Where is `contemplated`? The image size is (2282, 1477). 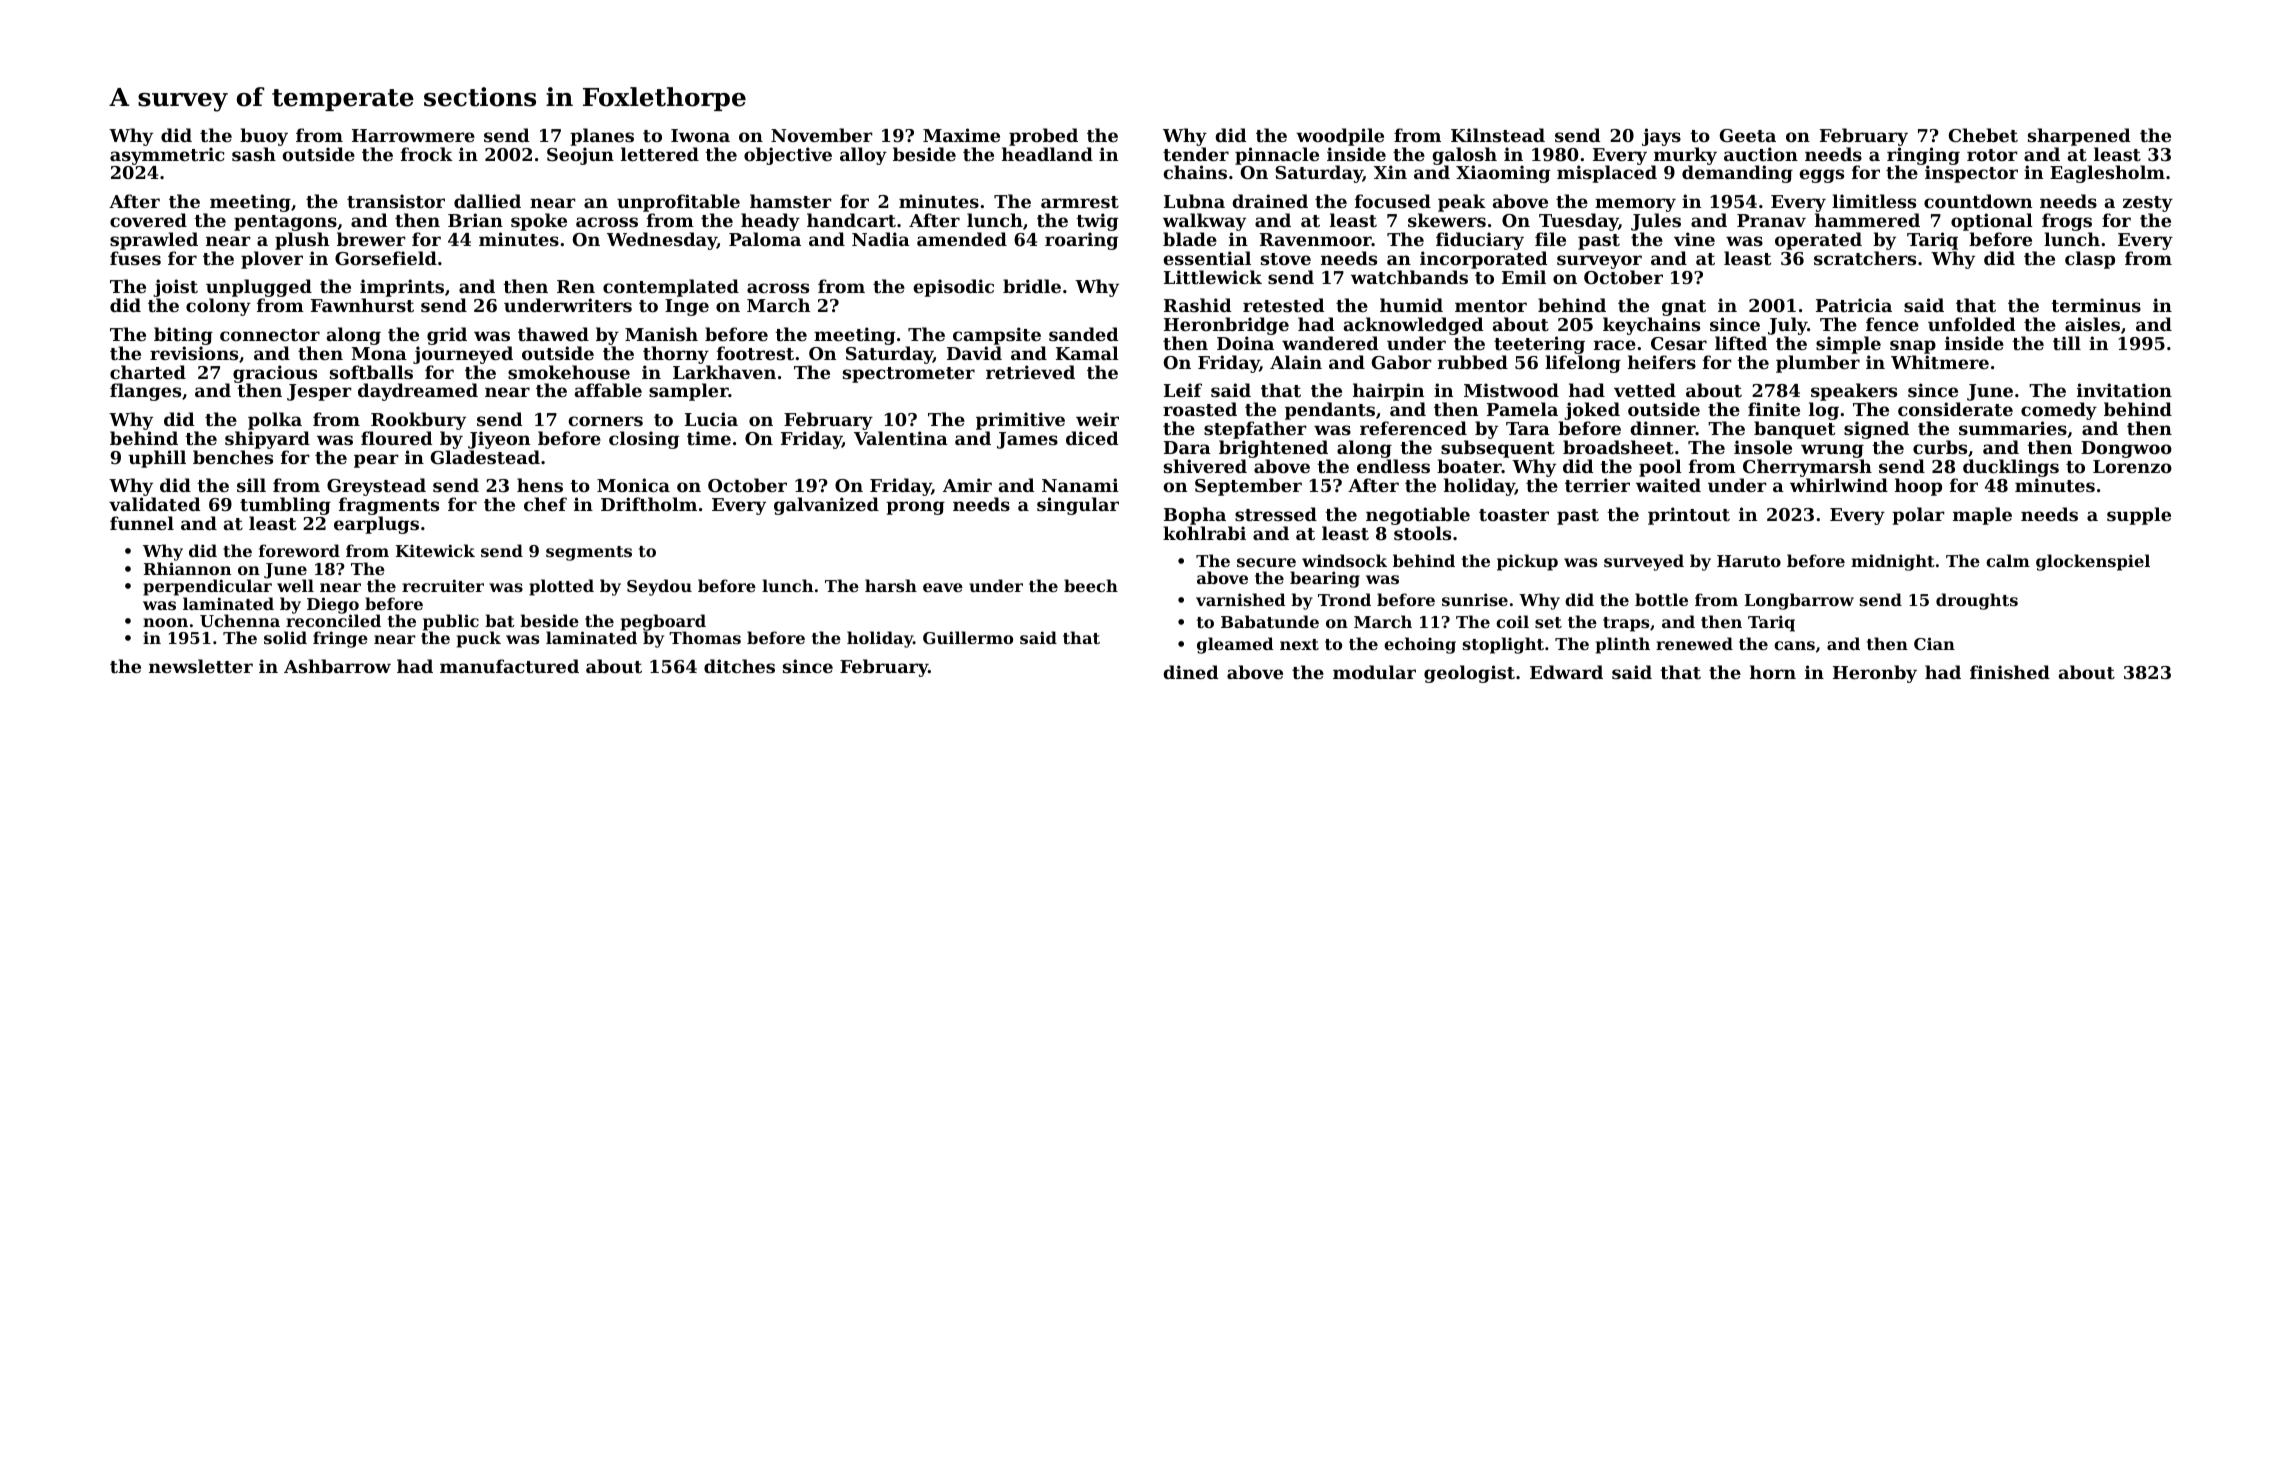 contemplated is located at coordinates (671, 288).
